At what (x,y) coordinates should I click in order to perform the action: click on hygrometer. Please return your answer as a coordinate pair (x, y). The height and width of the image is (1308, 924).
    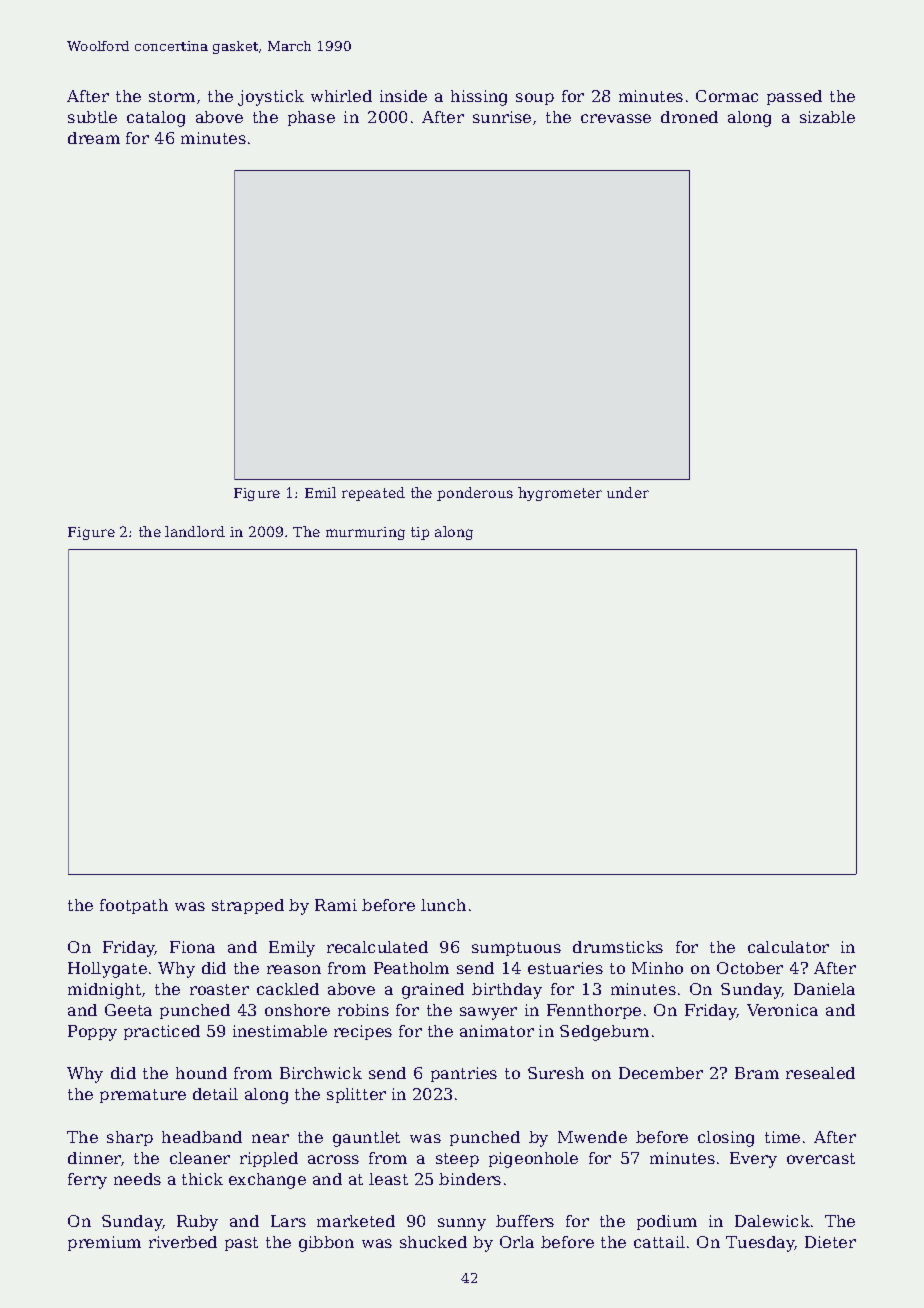
    Looking at the image, I should click on (560, 494).
